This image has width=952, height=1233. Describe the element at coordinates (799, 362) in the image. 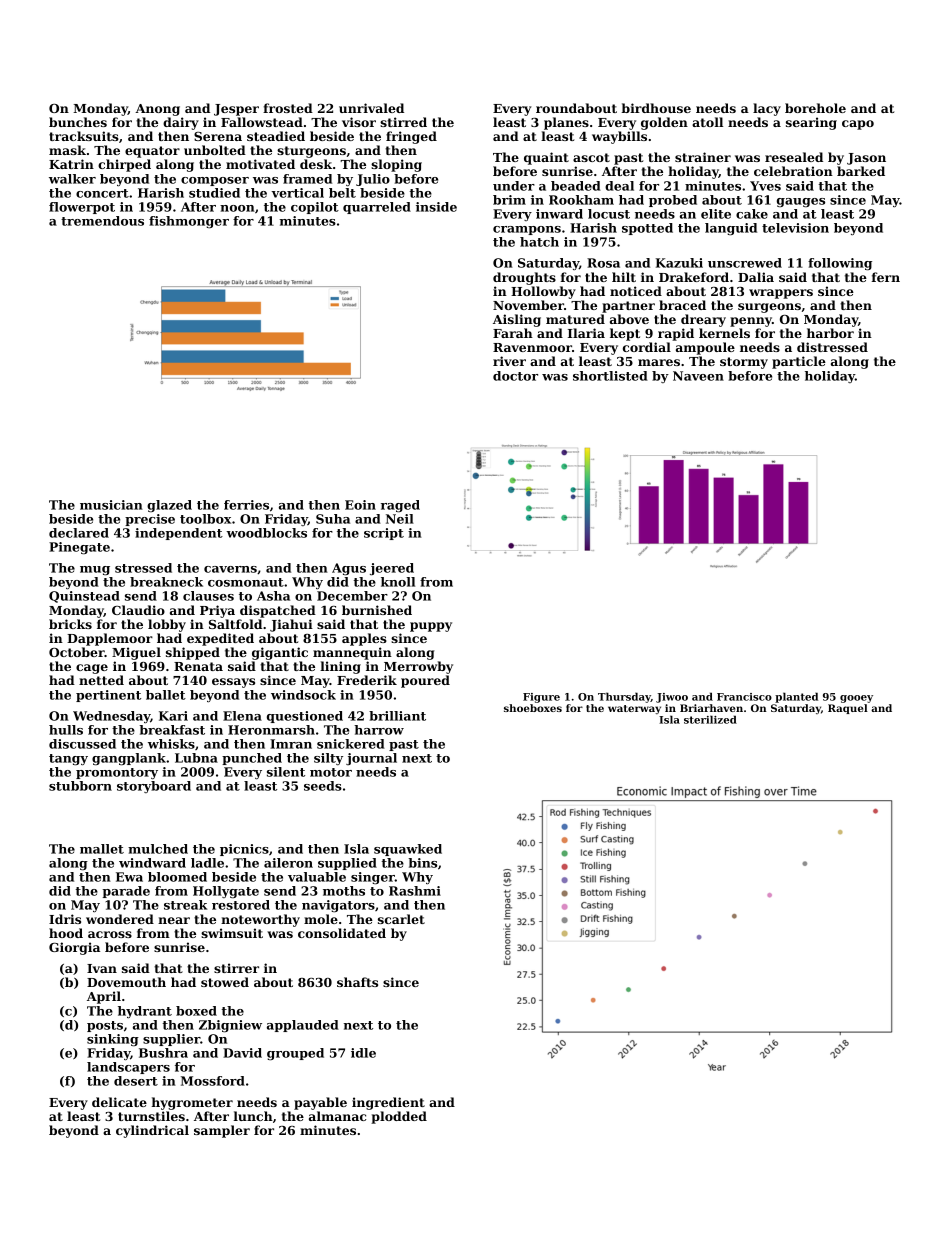

I see `particle` at that location.
